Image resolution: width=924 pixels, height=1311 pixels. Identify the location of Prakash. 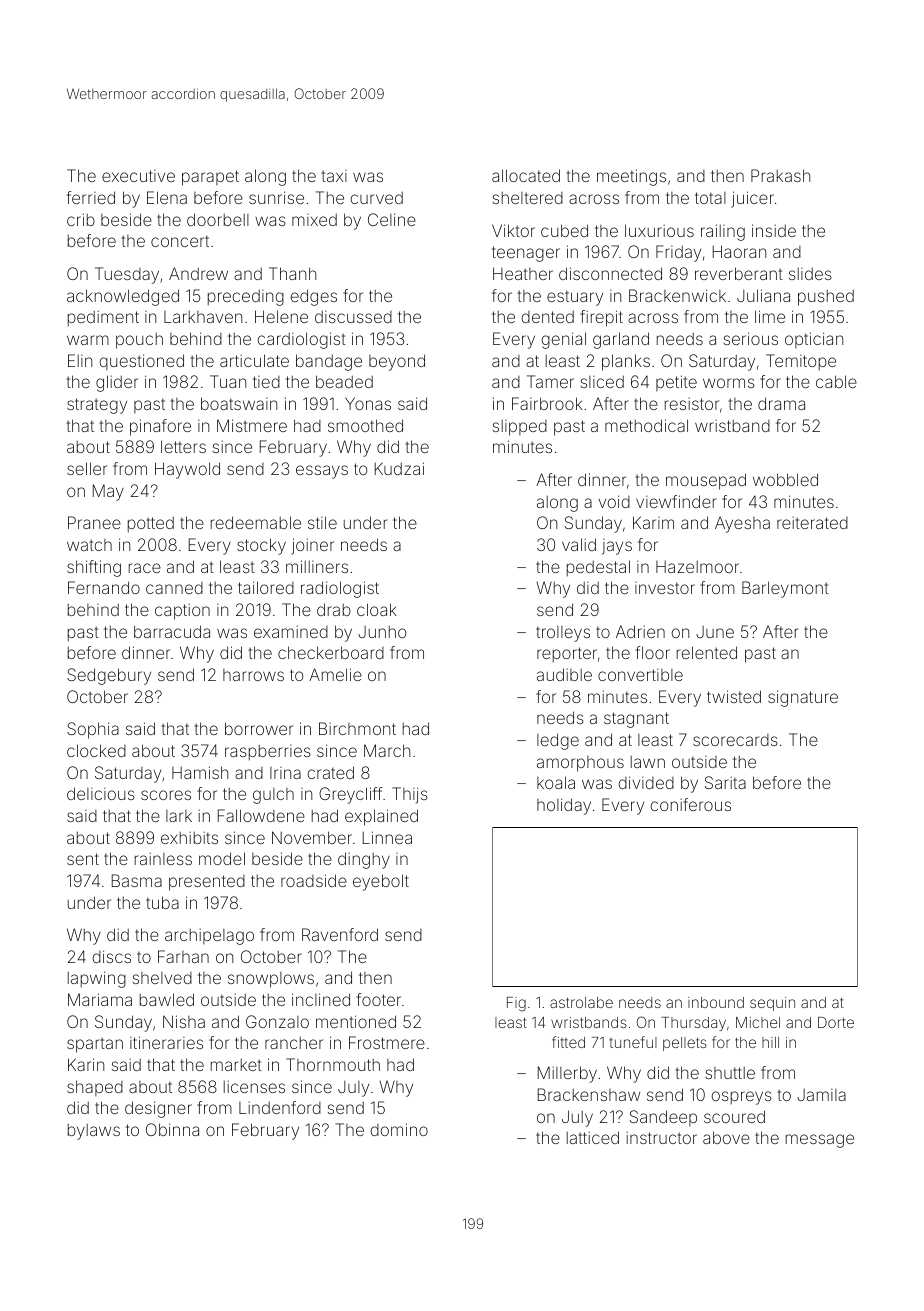
(780, 175).
